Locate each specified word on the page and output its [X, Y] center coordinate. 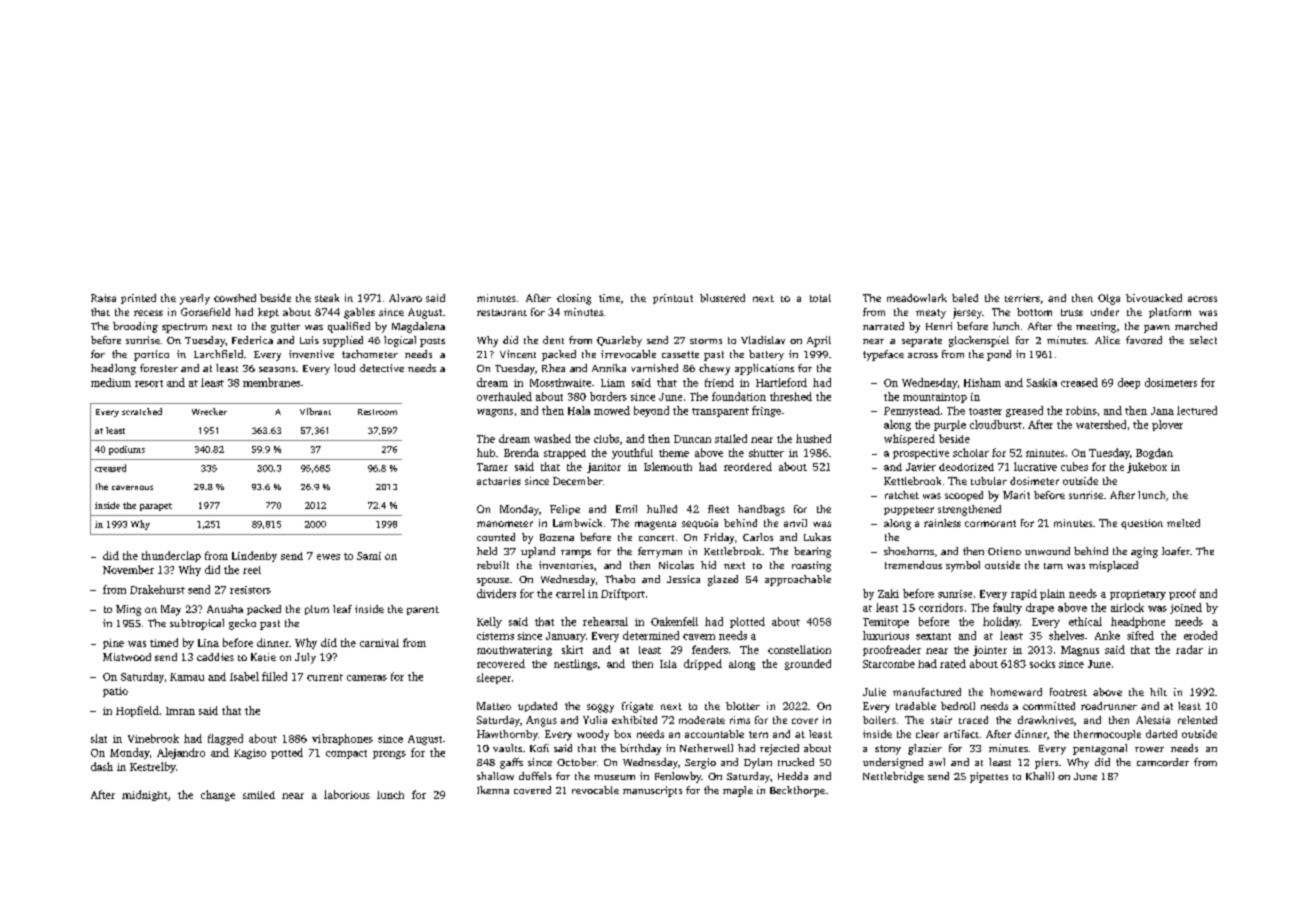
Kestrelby [153, 767]
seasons [277, 369]
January [566, 637]
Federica [252, 340]
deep [1129, 383]
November [128, 569]
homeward [1016, 692]
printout [673, 299]
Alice [1107, 340]
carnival [379, 643]
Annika [609, 368]
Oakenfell [674, 621]
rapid [1024, 594]
